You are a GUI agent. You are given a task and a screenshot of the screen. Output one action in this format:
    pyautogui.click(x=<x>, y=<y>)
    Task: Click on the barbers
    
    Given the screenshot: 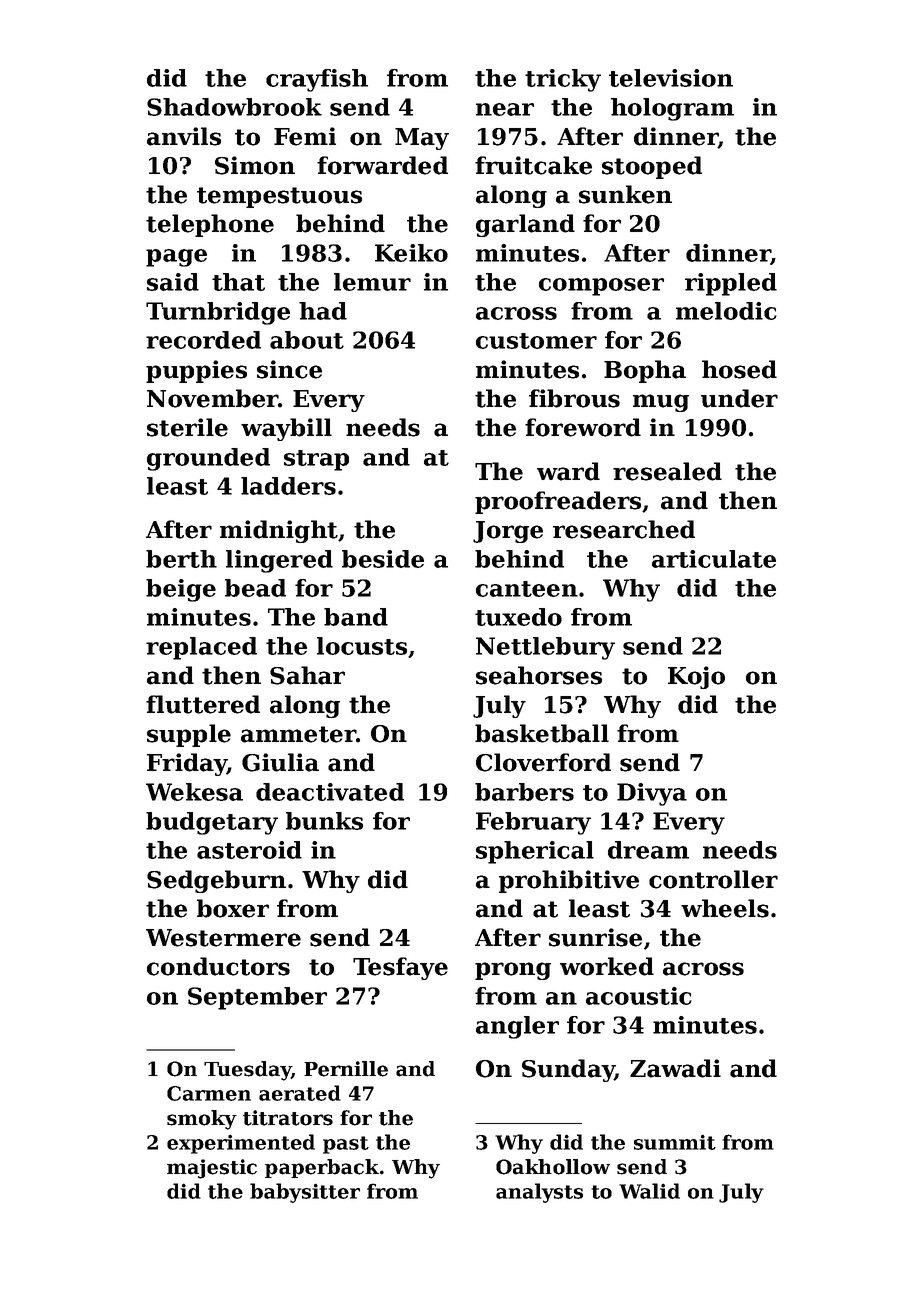 What is the action you would take?
    pyautogui.click(x=524, y=792)
